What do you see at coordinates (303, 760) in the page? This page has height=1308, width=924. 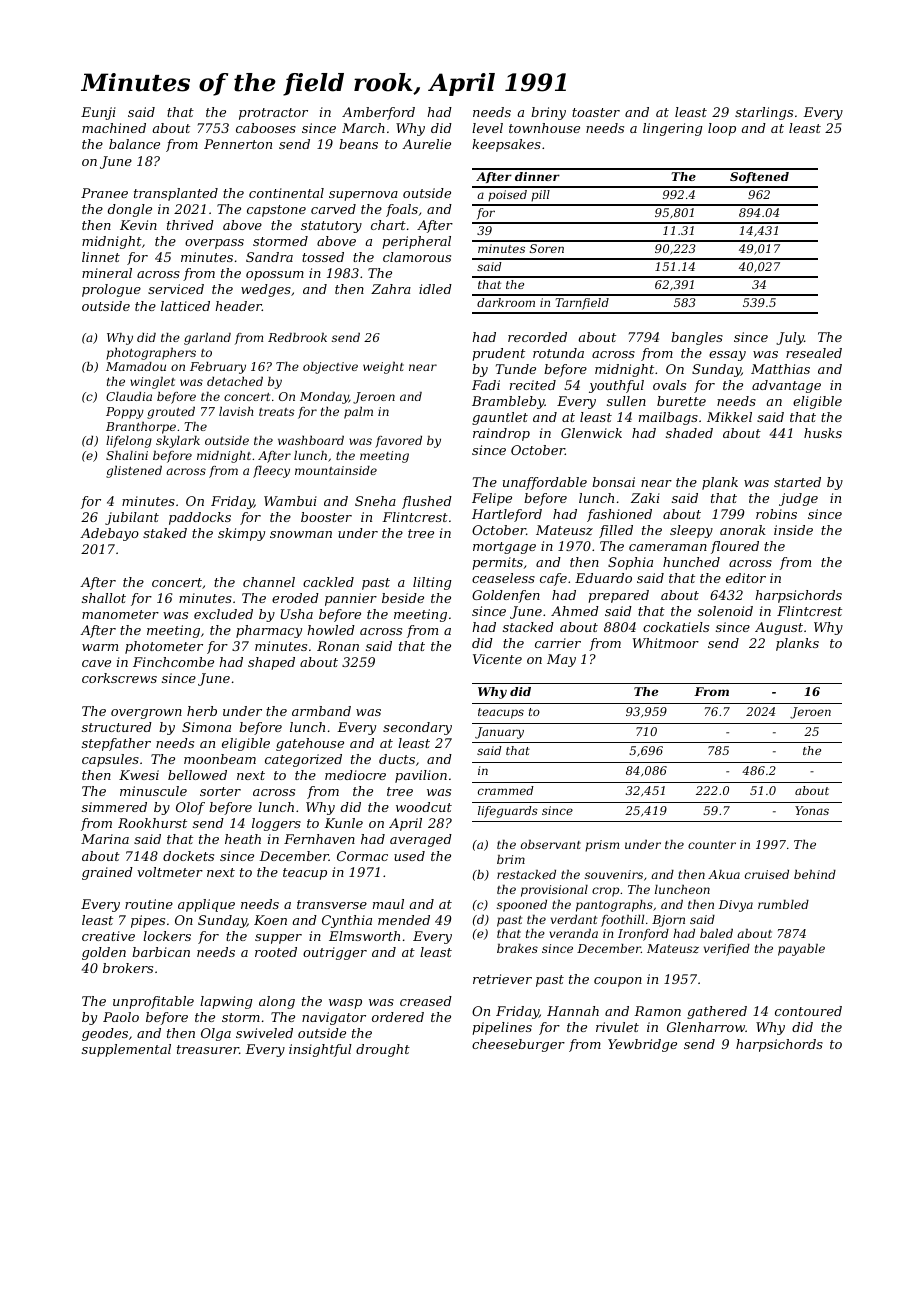 I see `categorized` at bounding box center [303, 760].
